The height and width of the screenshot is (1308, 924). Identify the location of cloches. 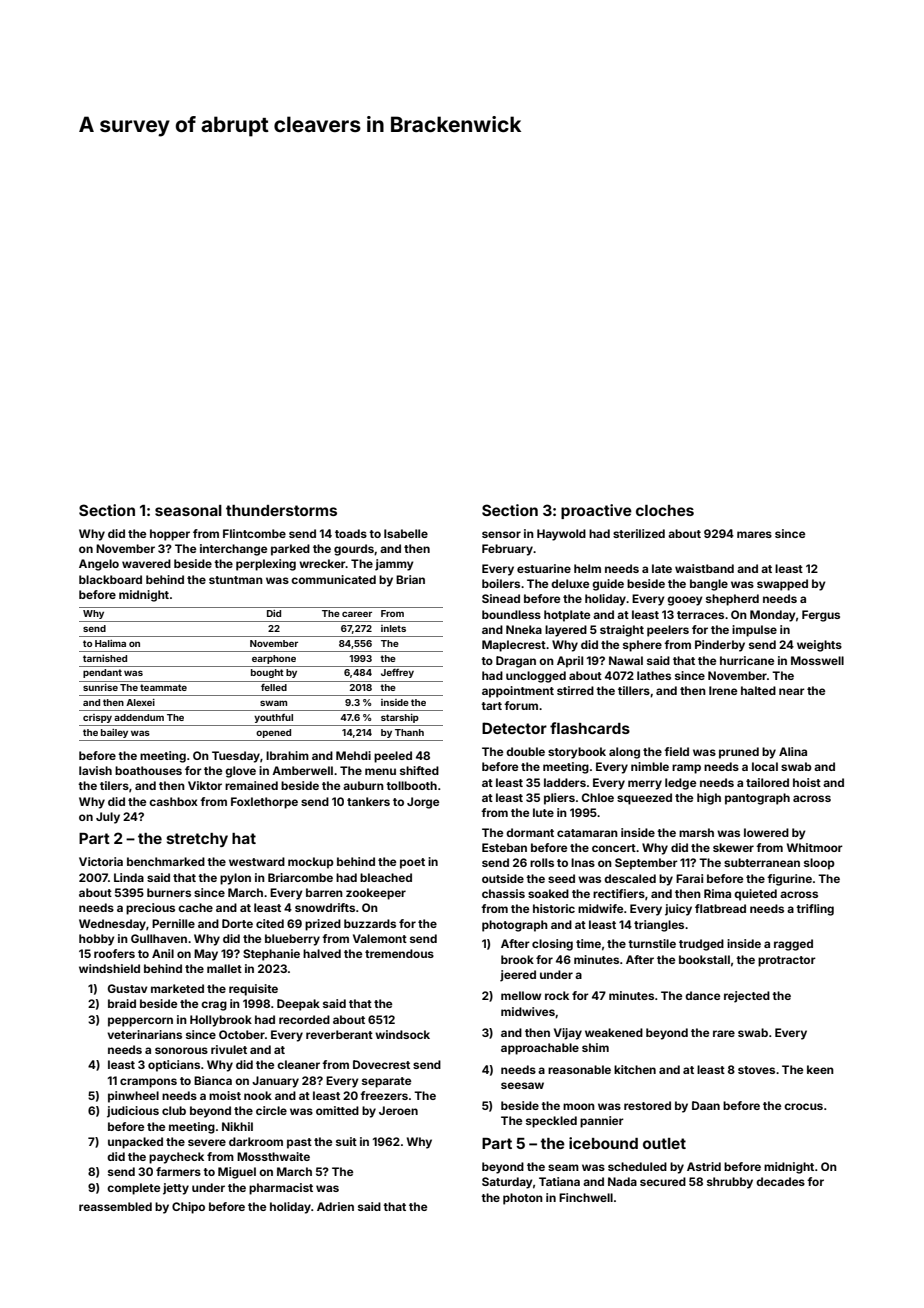
(665, 510).
